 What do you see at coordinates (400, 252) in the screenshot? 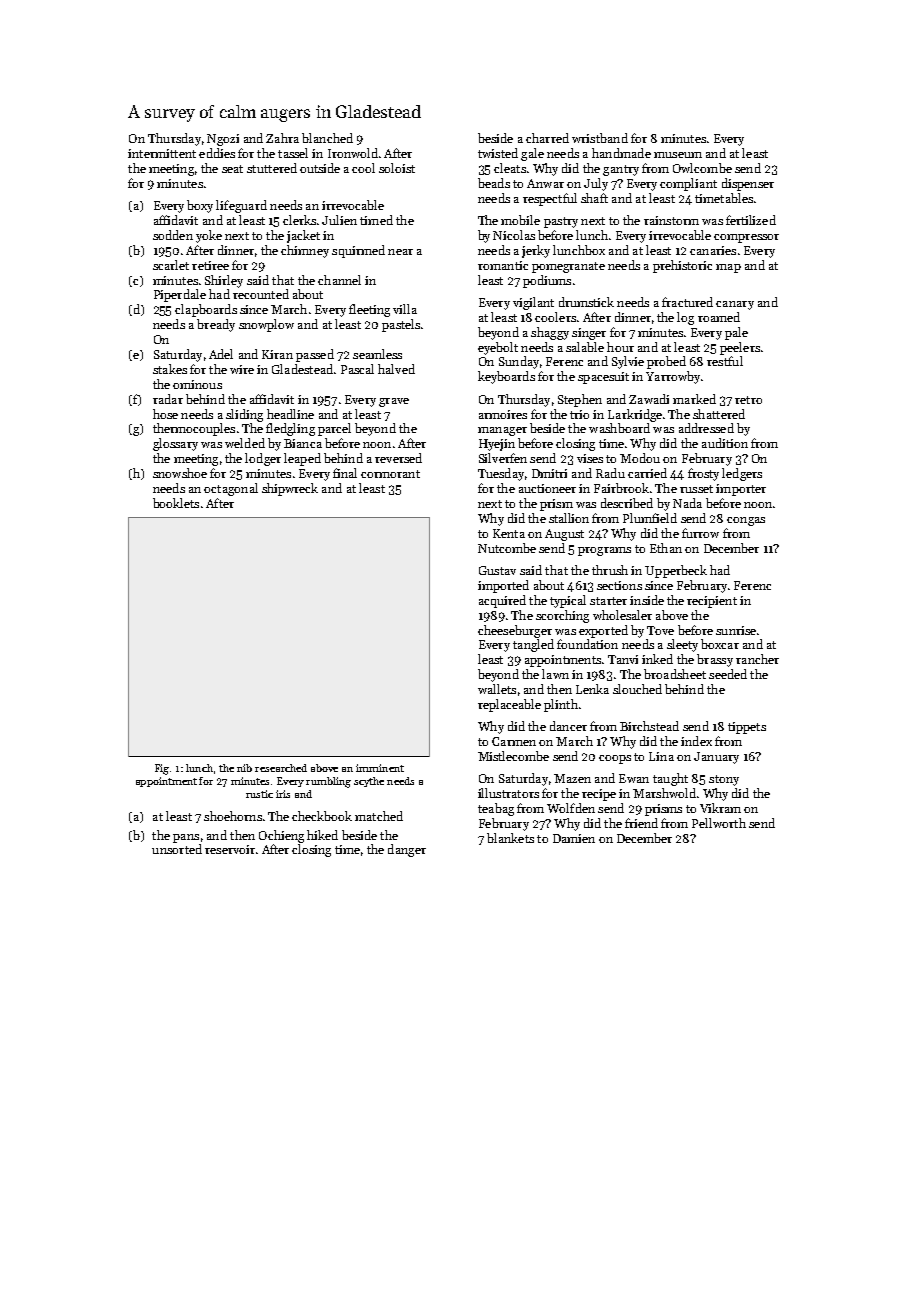
I see `near` at bounding box center [400, 252].
